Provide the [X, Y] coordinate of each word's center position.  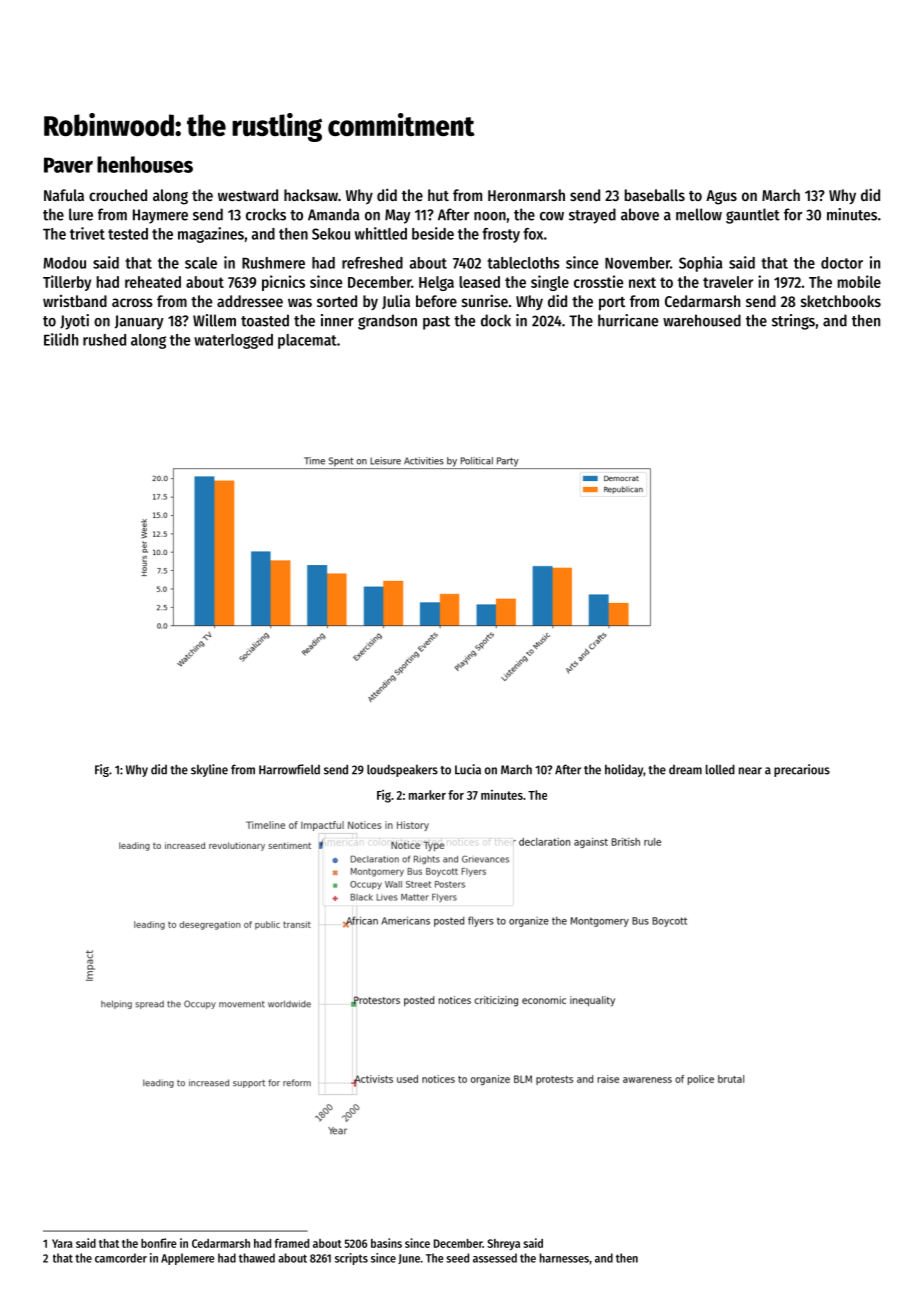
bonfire [159, 1243]
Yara [62, 1243]
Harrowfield [289, 769]
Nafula [64, 195]
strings [793, 322]
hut [438, 195]
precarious [802, 770]
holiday [624, 770]
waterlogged [233, 341]
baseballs [655, 195]
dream [685, 770]
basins [386, 1243]
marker [427, 795]
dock [496, 320]
